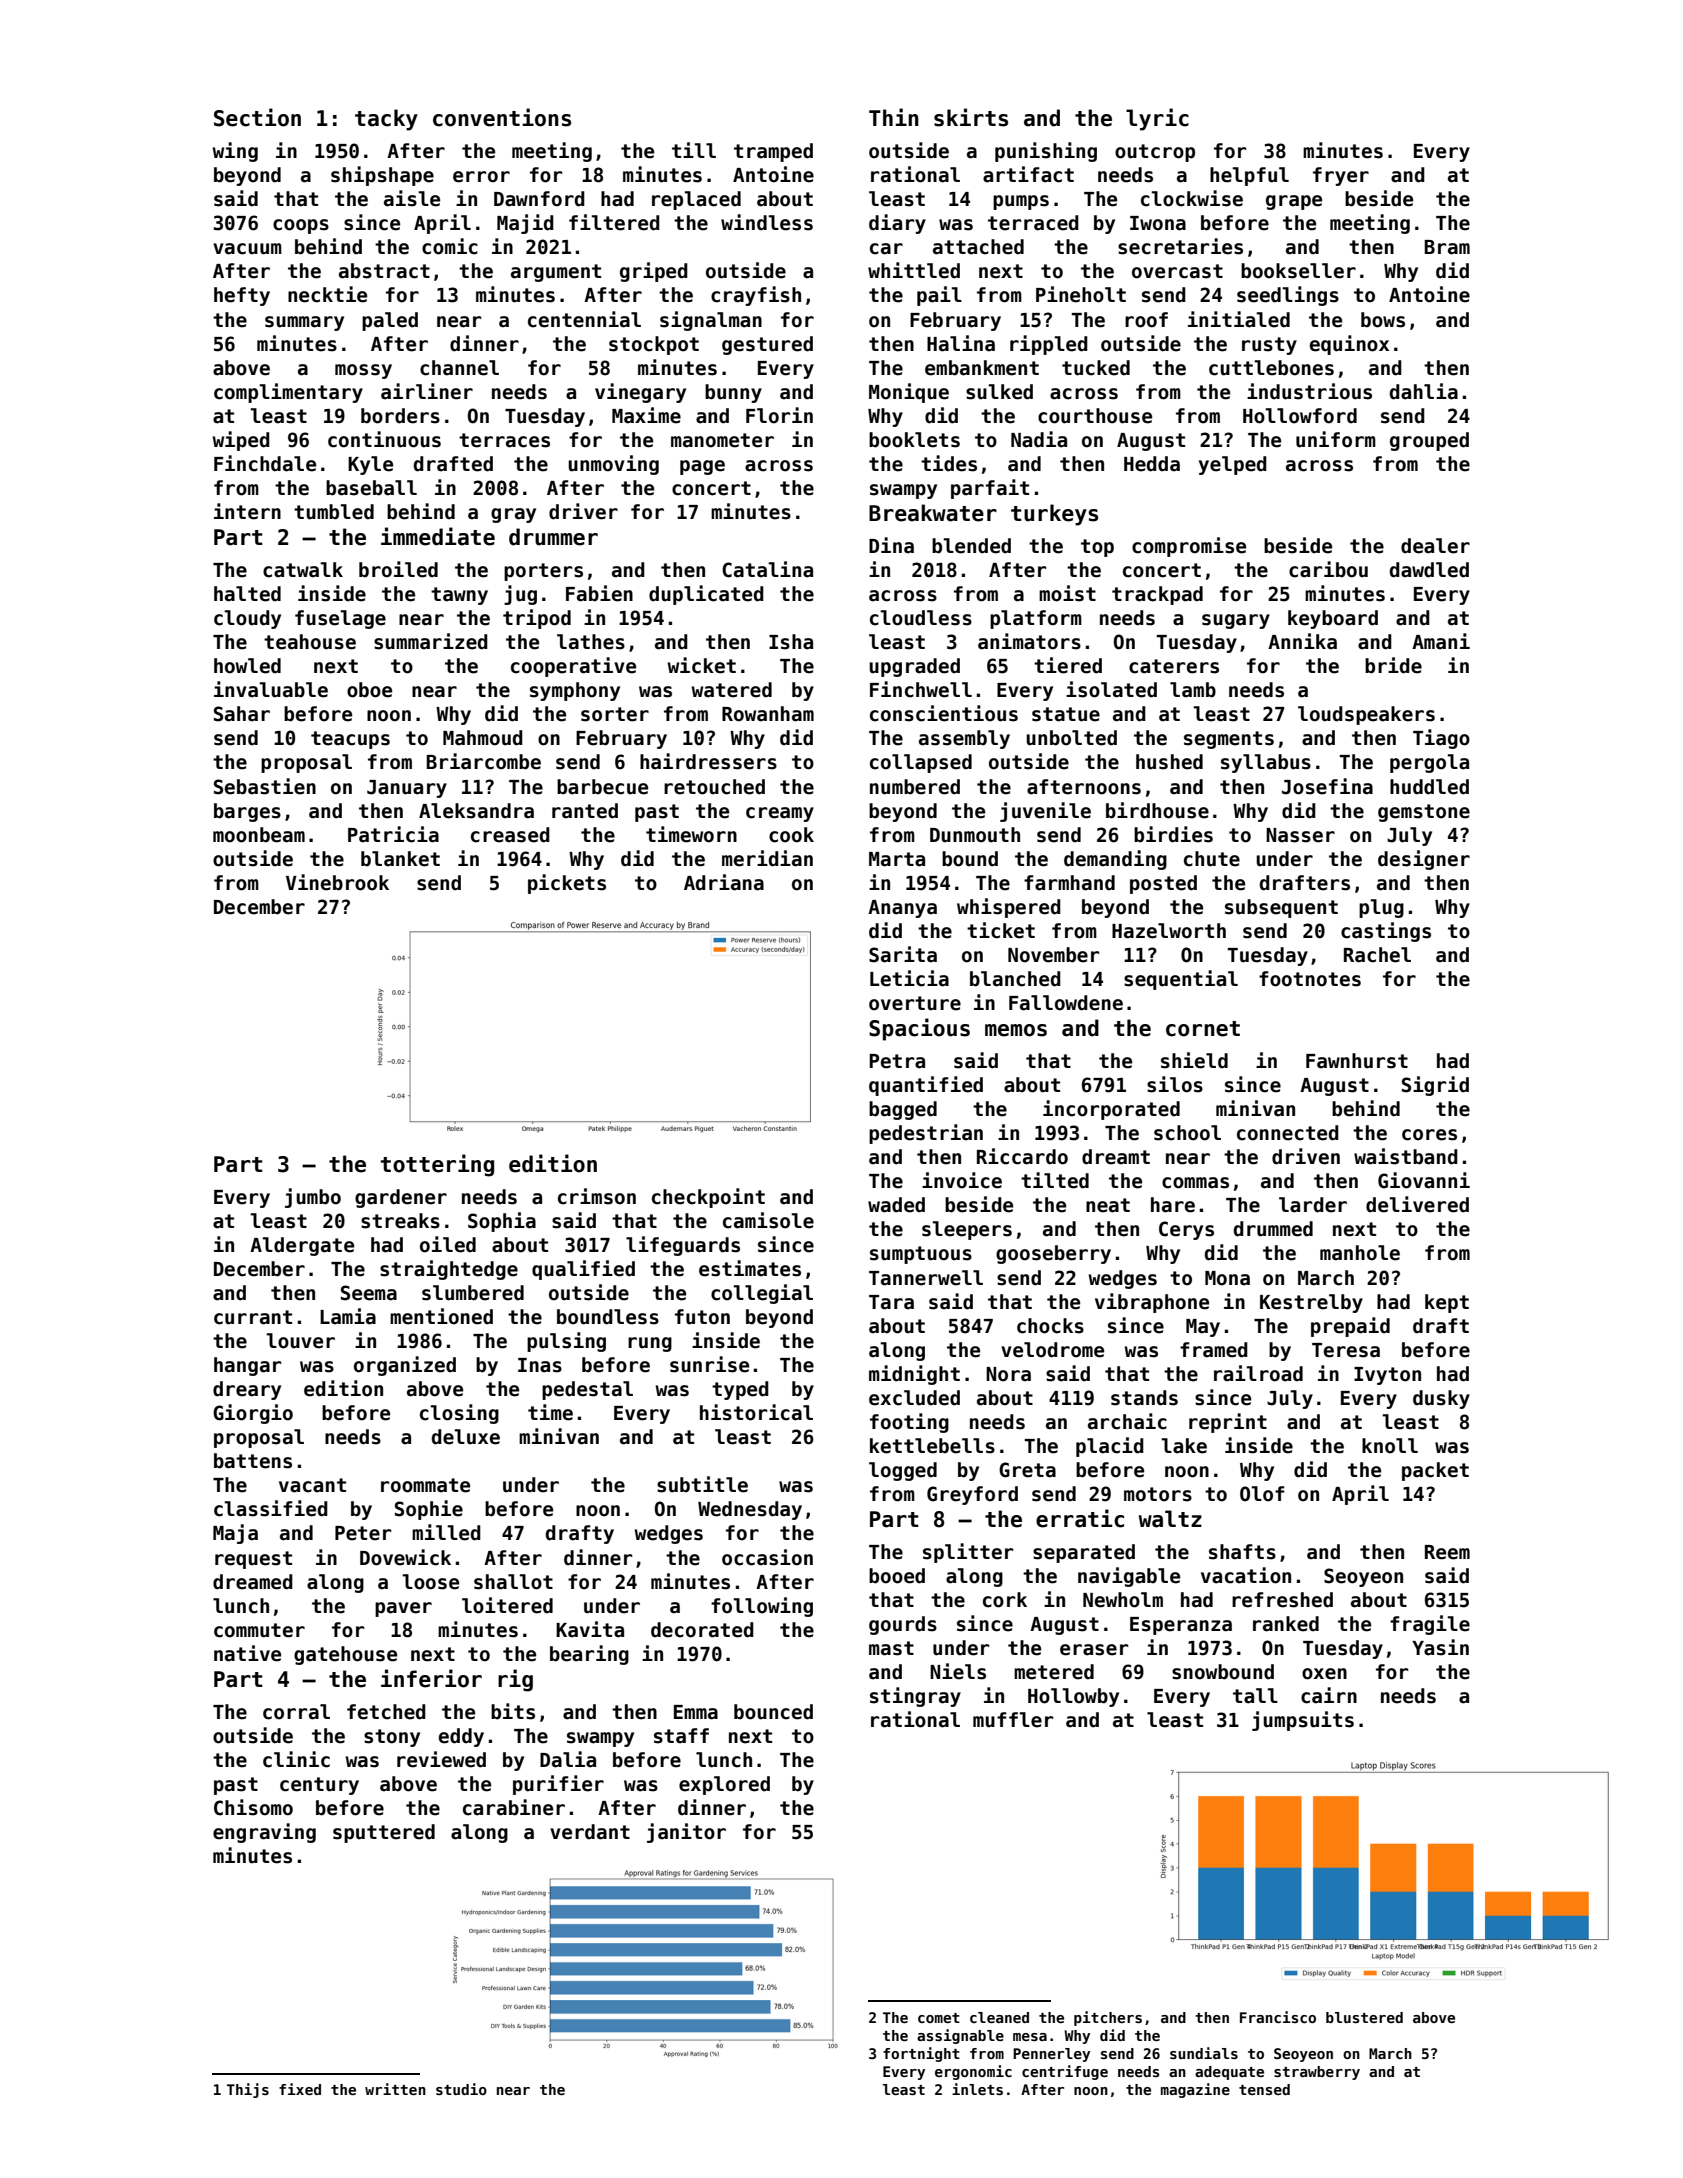 The image size is (1683, 2178). I want to click on muffler, so click(1013, 1720).
